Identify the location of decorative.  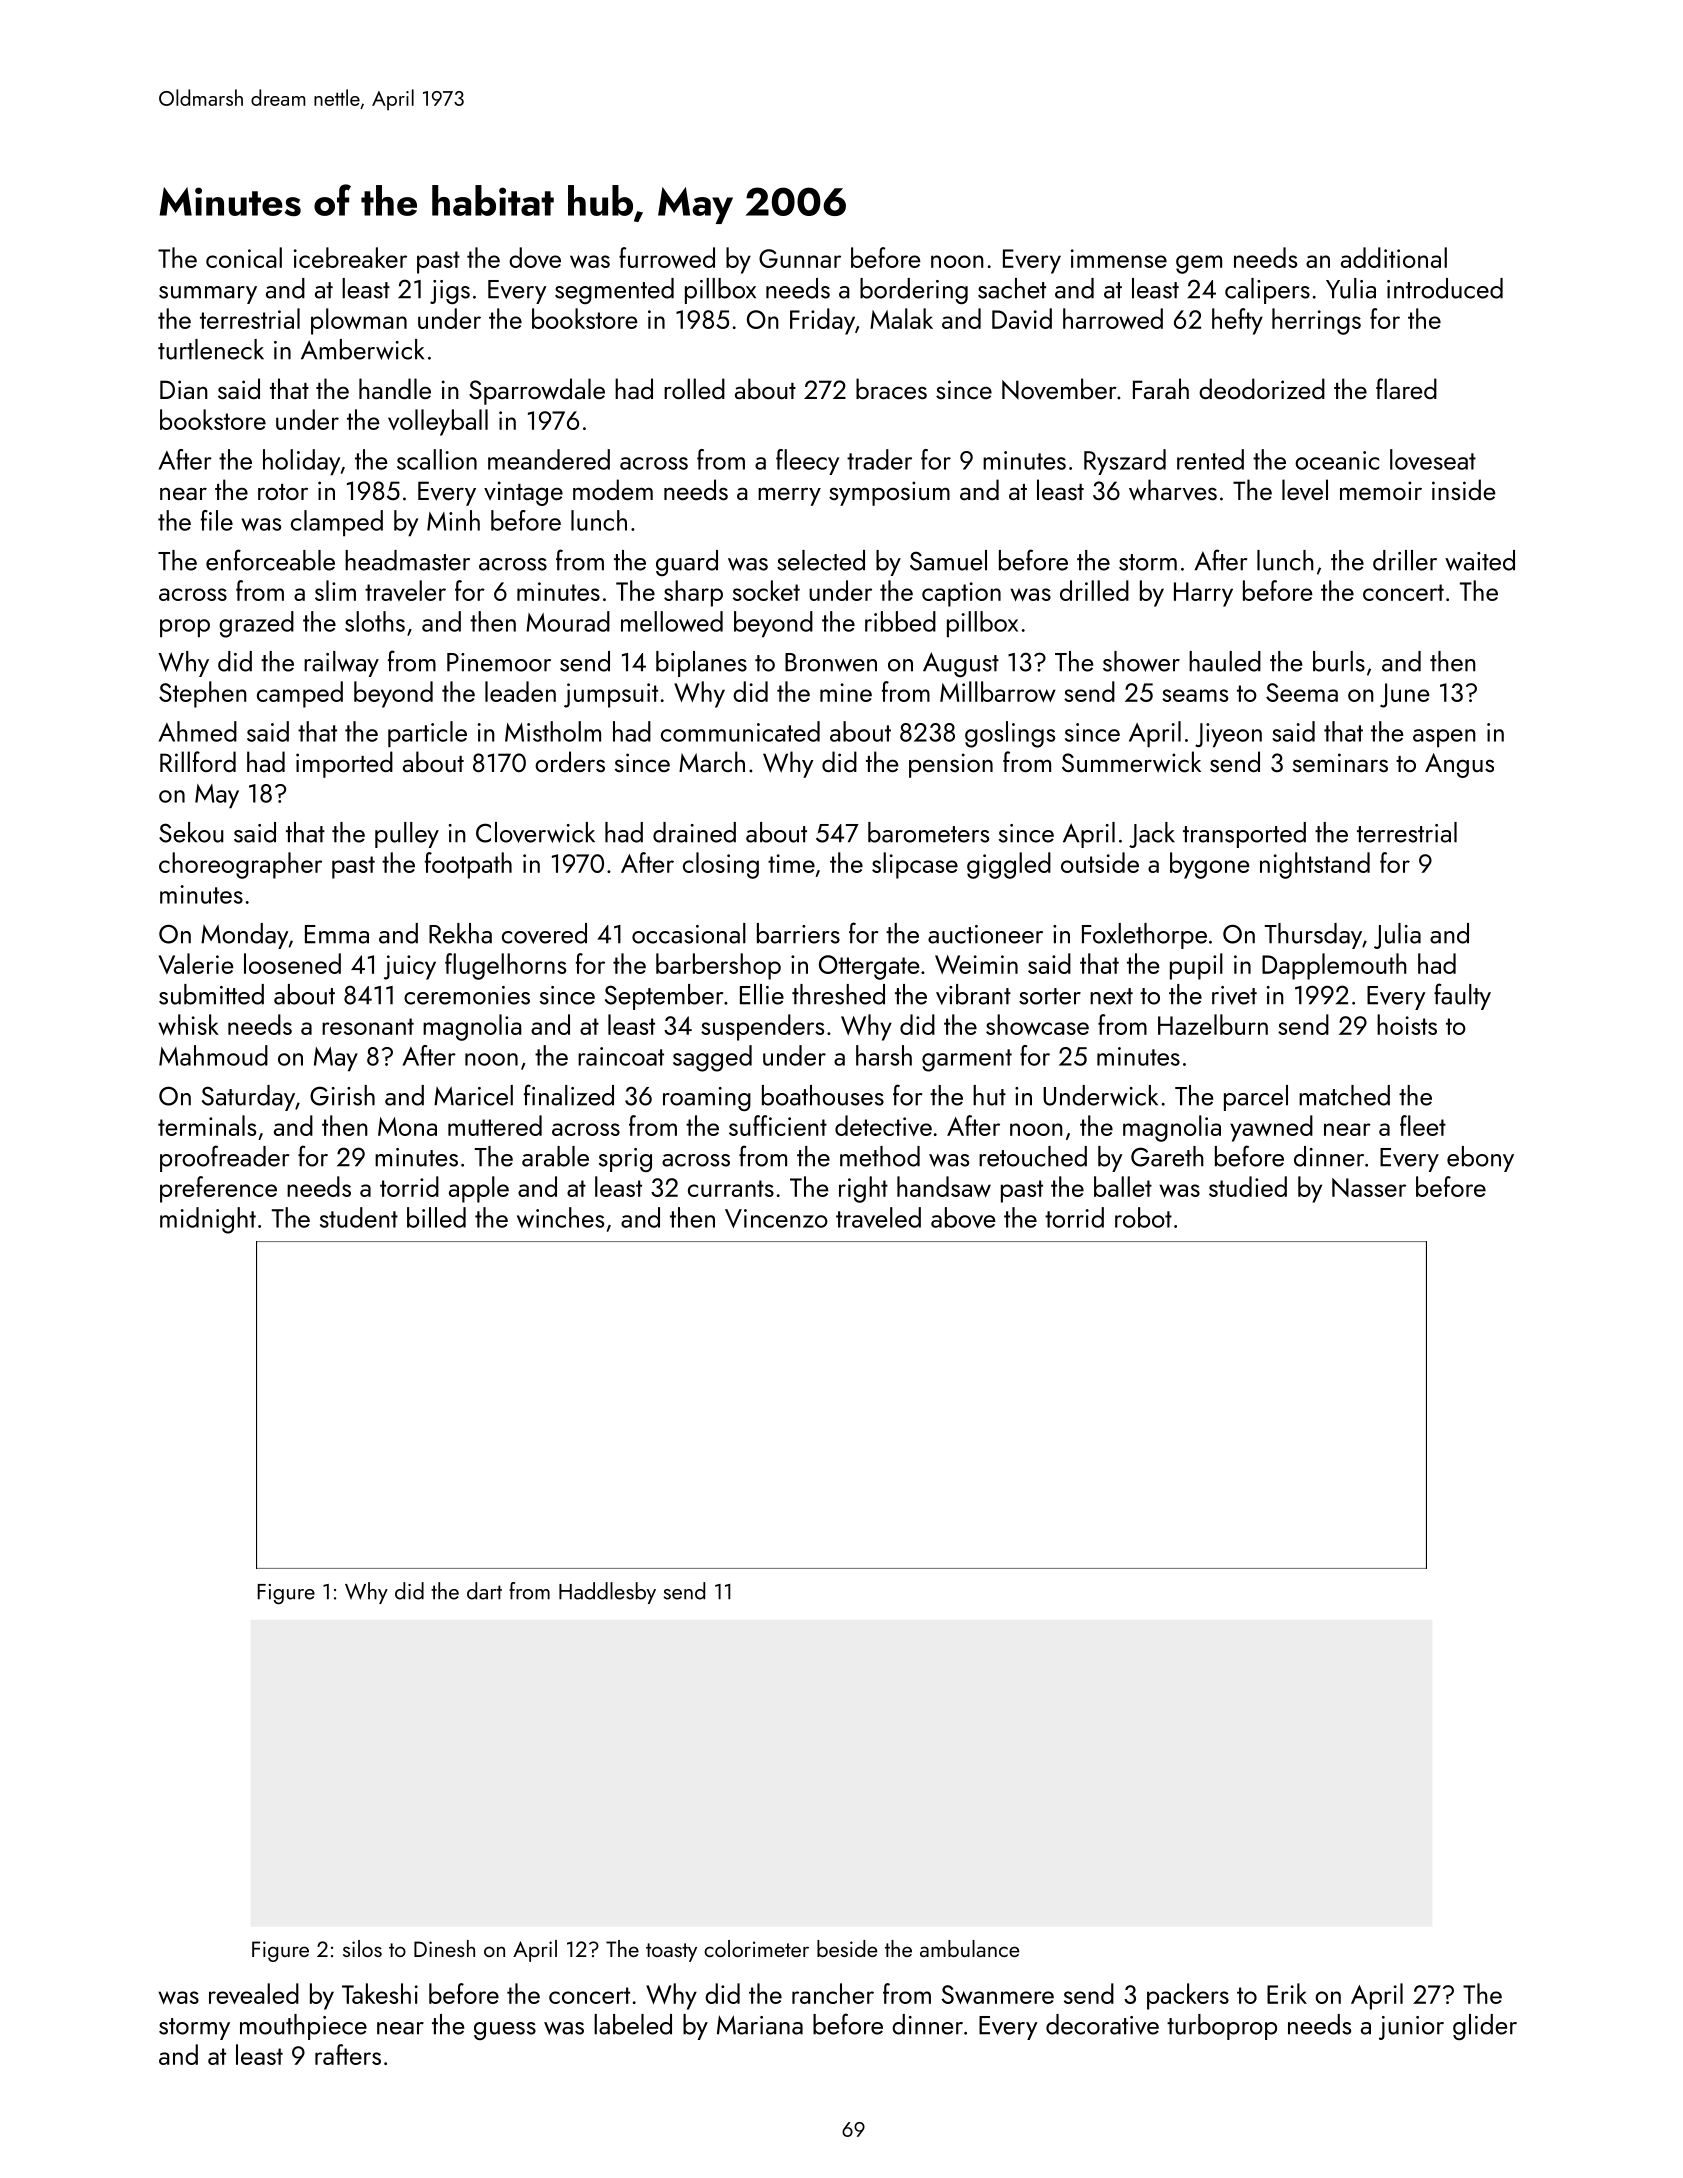
(1102, 2024).
